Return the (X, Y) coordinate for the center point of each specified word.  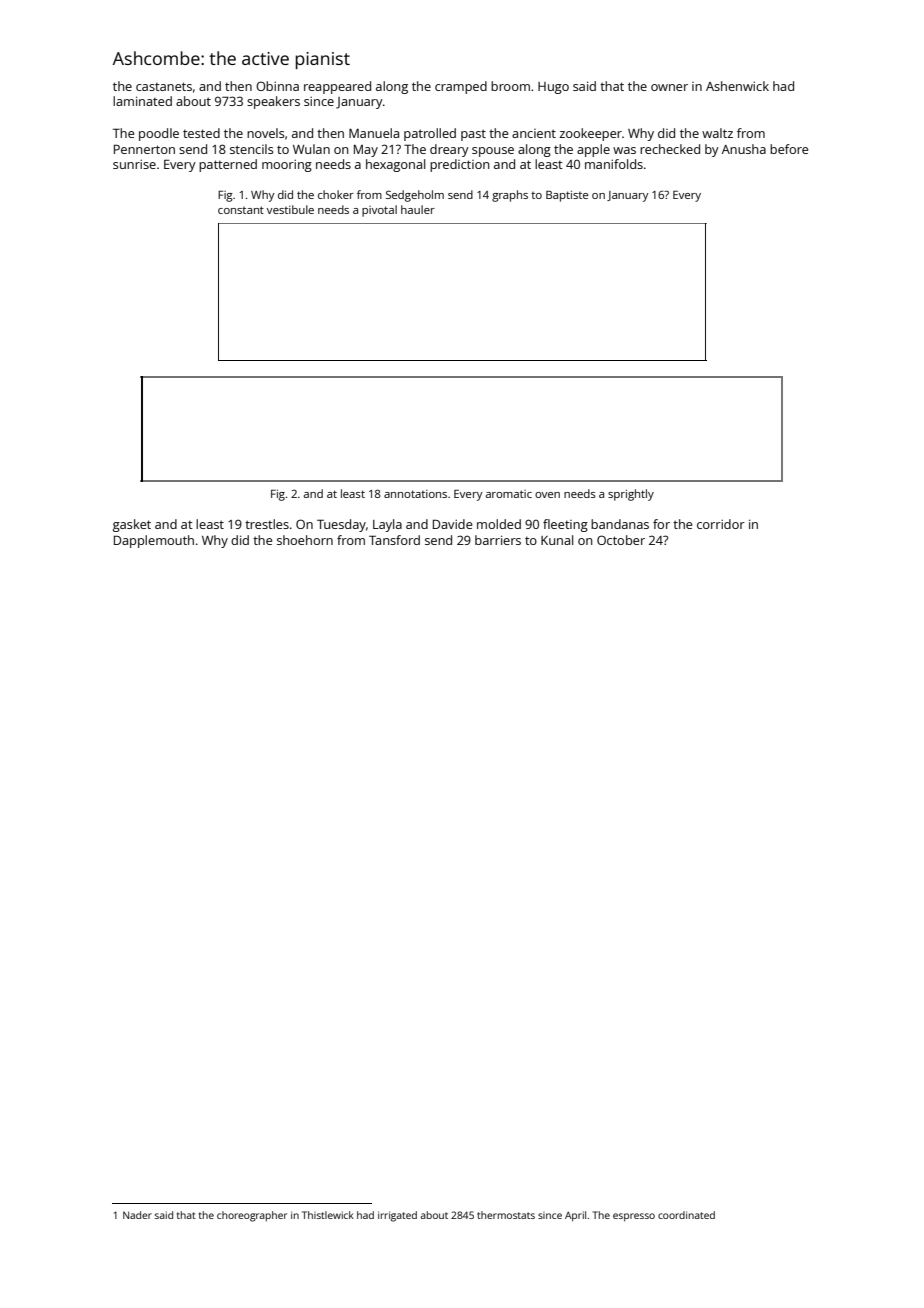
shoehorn (305, 540)
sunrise (134, 164)
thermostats (506, 1215)
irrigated (397, 1216)
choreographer (252, 1216)
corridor (721, 524)
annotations (415, 494)
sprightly (631, 495)
